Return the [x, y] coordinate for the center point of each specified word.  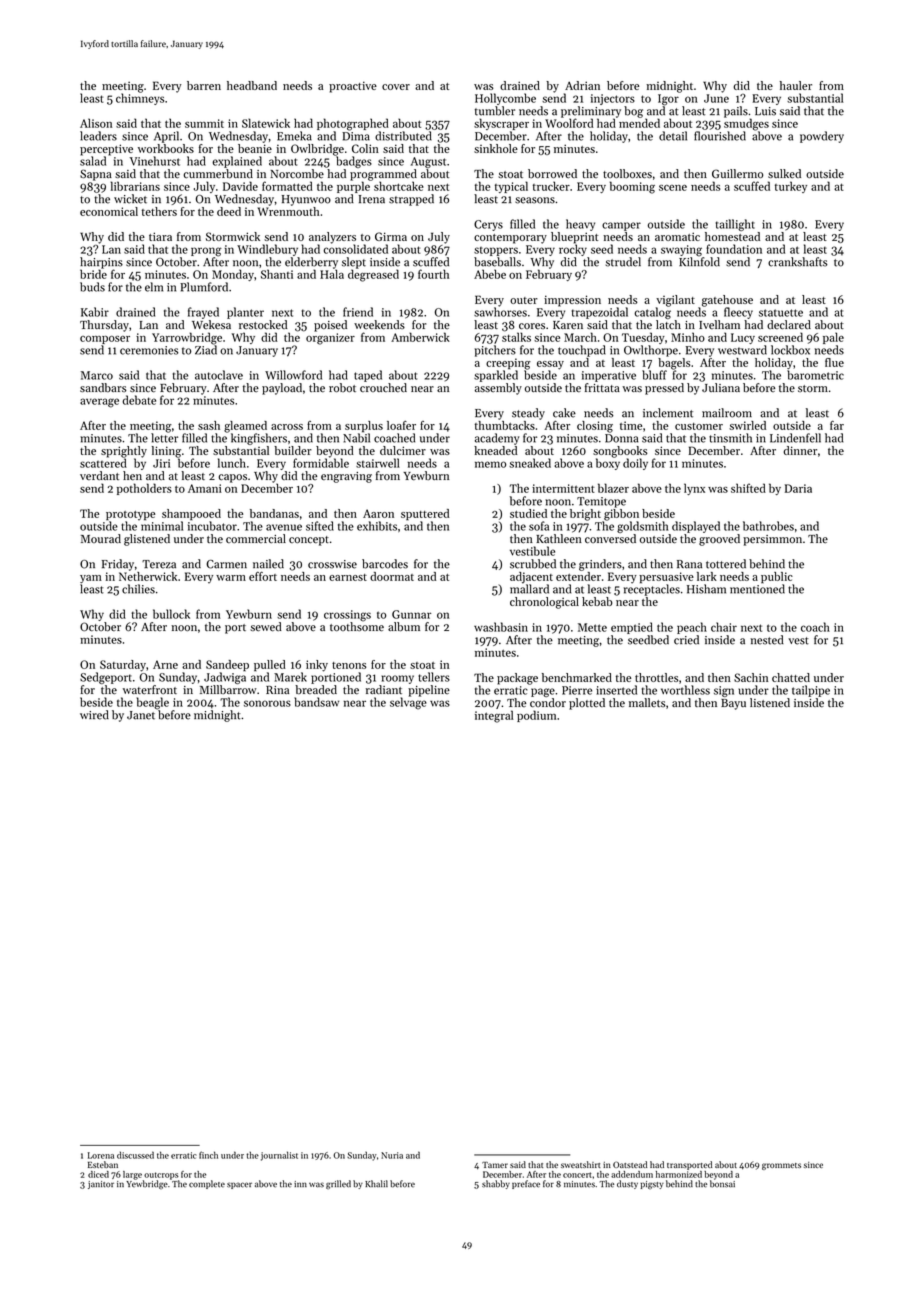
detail [673, 136]
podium [536, 716]
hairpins [101, 263]
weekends [379, 325]
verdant [99, 475]
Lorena [101, 1155]
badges [354, 162]
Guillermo [737, 174]
